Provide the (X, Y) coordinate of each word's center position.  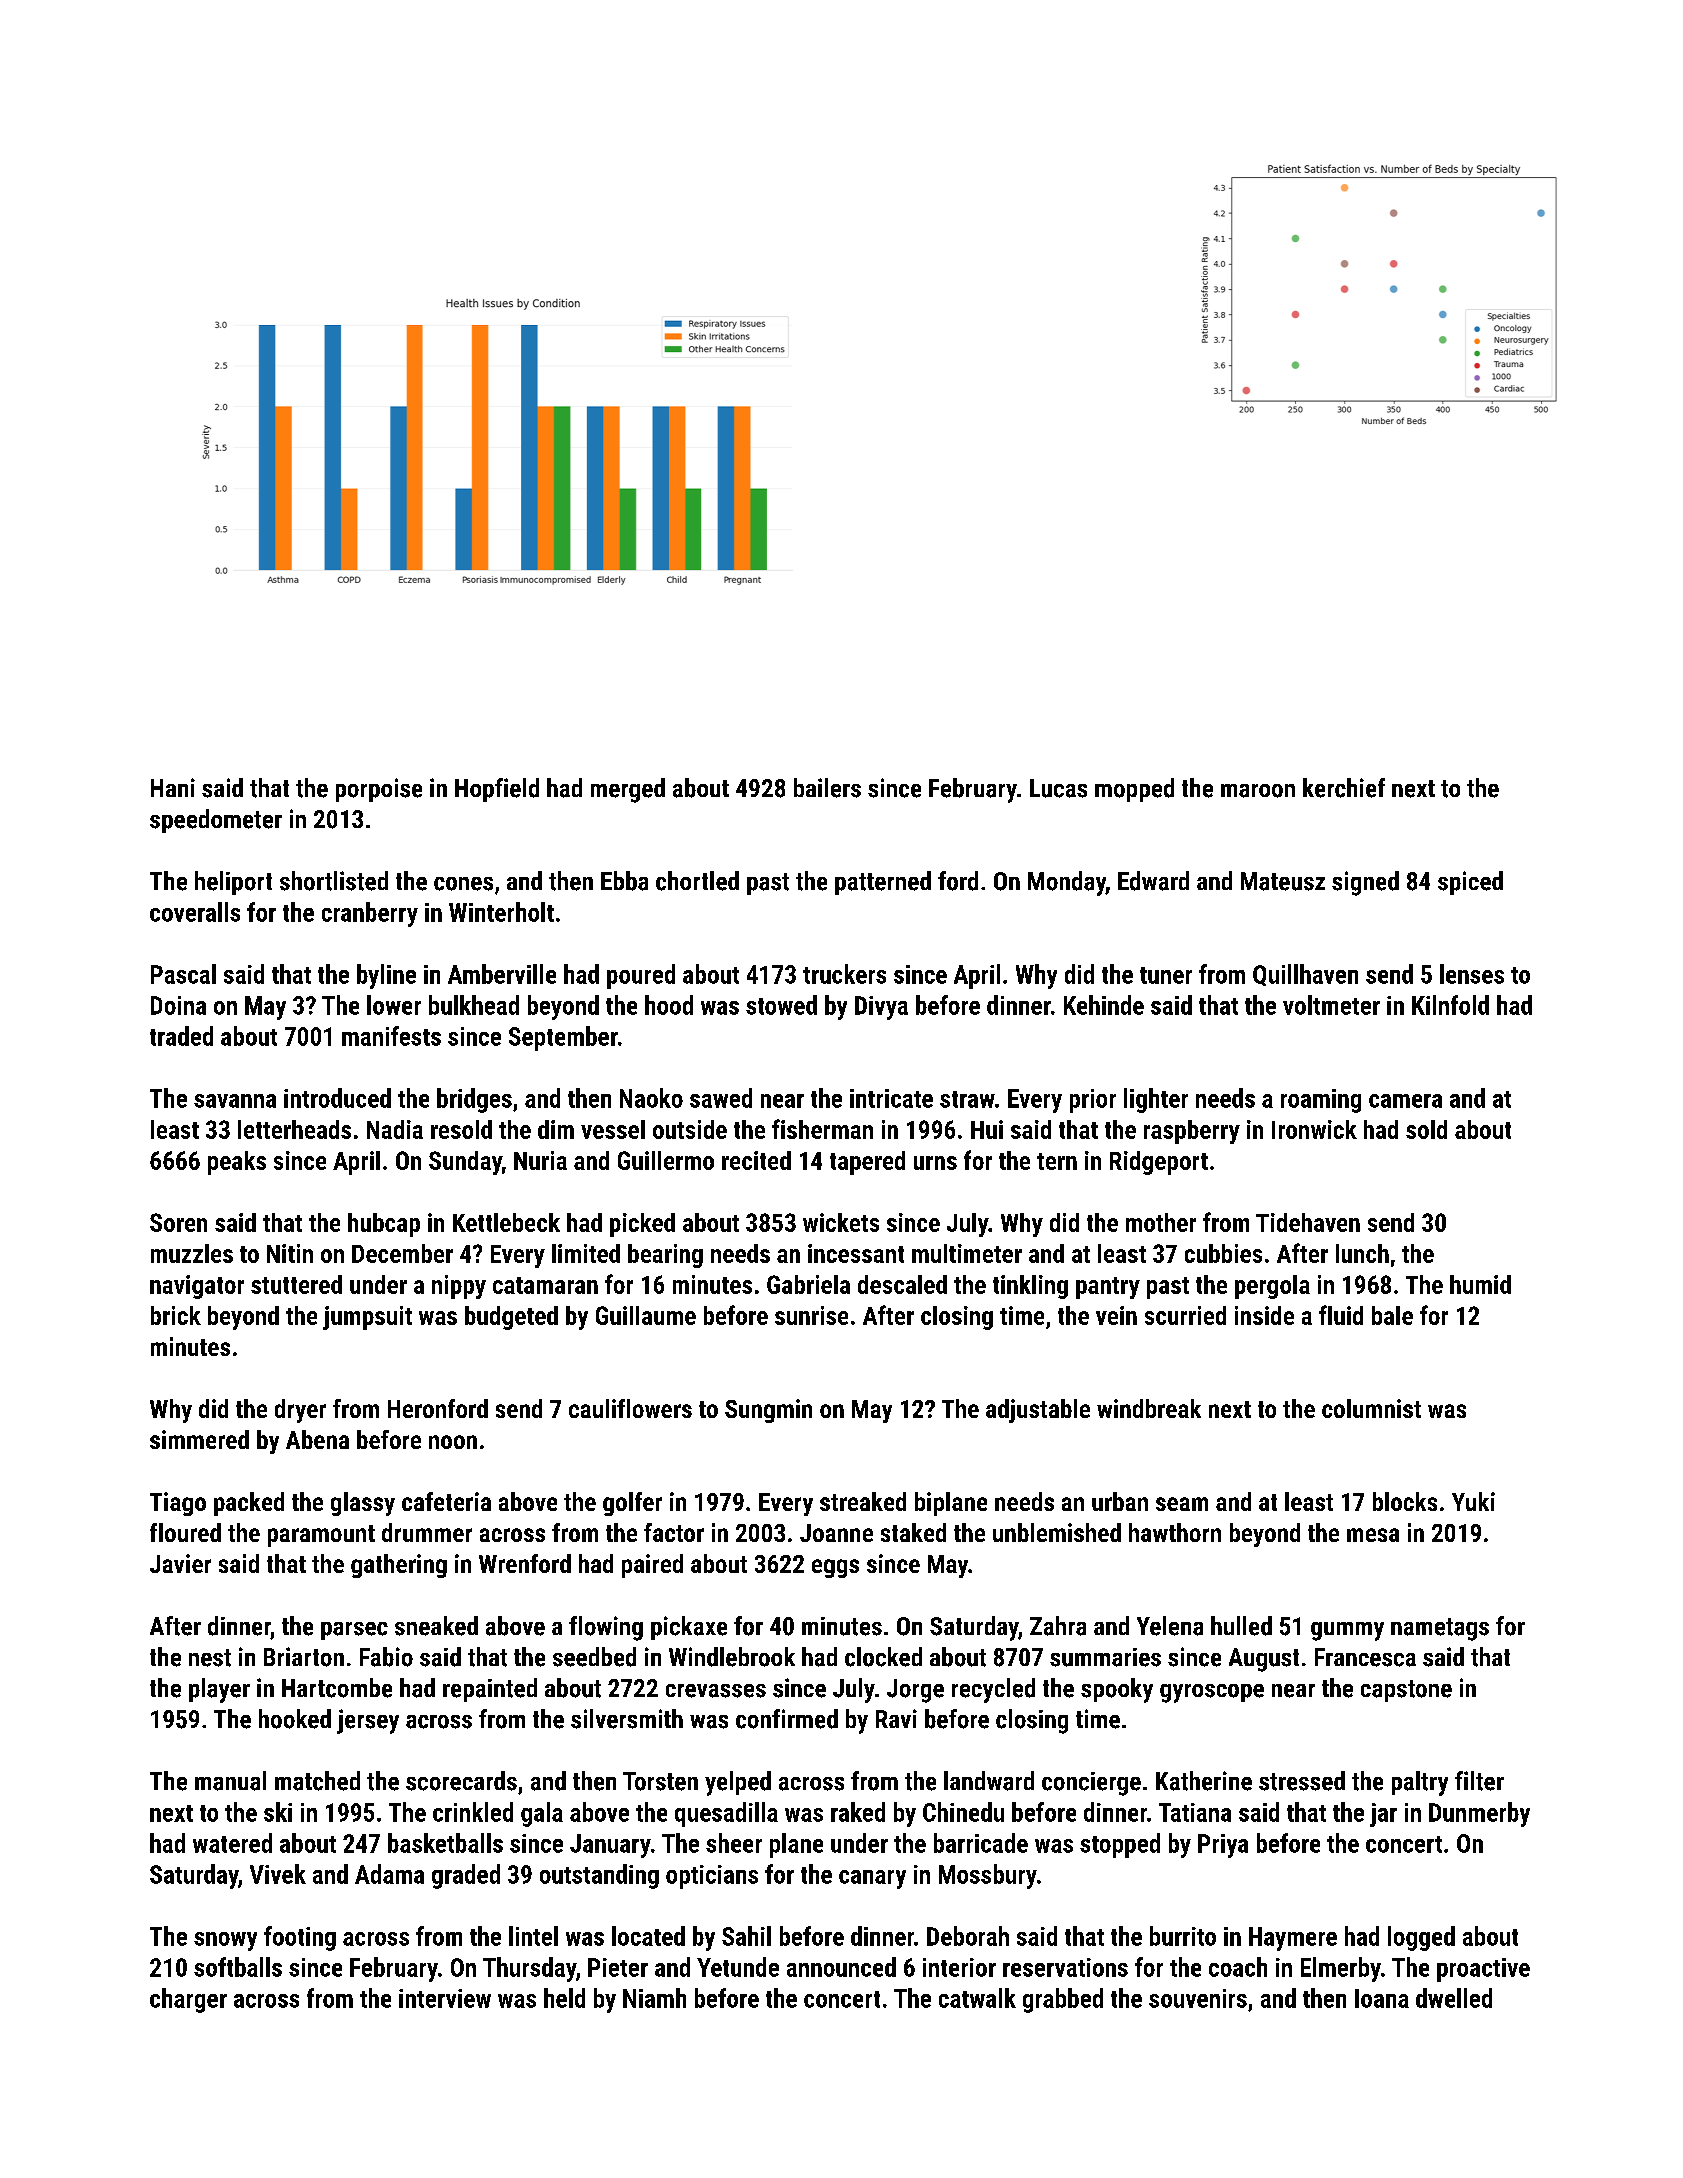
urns (935, 1163)
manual (230, 1781)
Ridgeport (1159, 1163)
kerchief (1344, 788)
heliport (233, 883)
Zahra (1058, 1626)
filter (1479, 1781)
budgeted (511, 1318)
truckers (844, 974)
